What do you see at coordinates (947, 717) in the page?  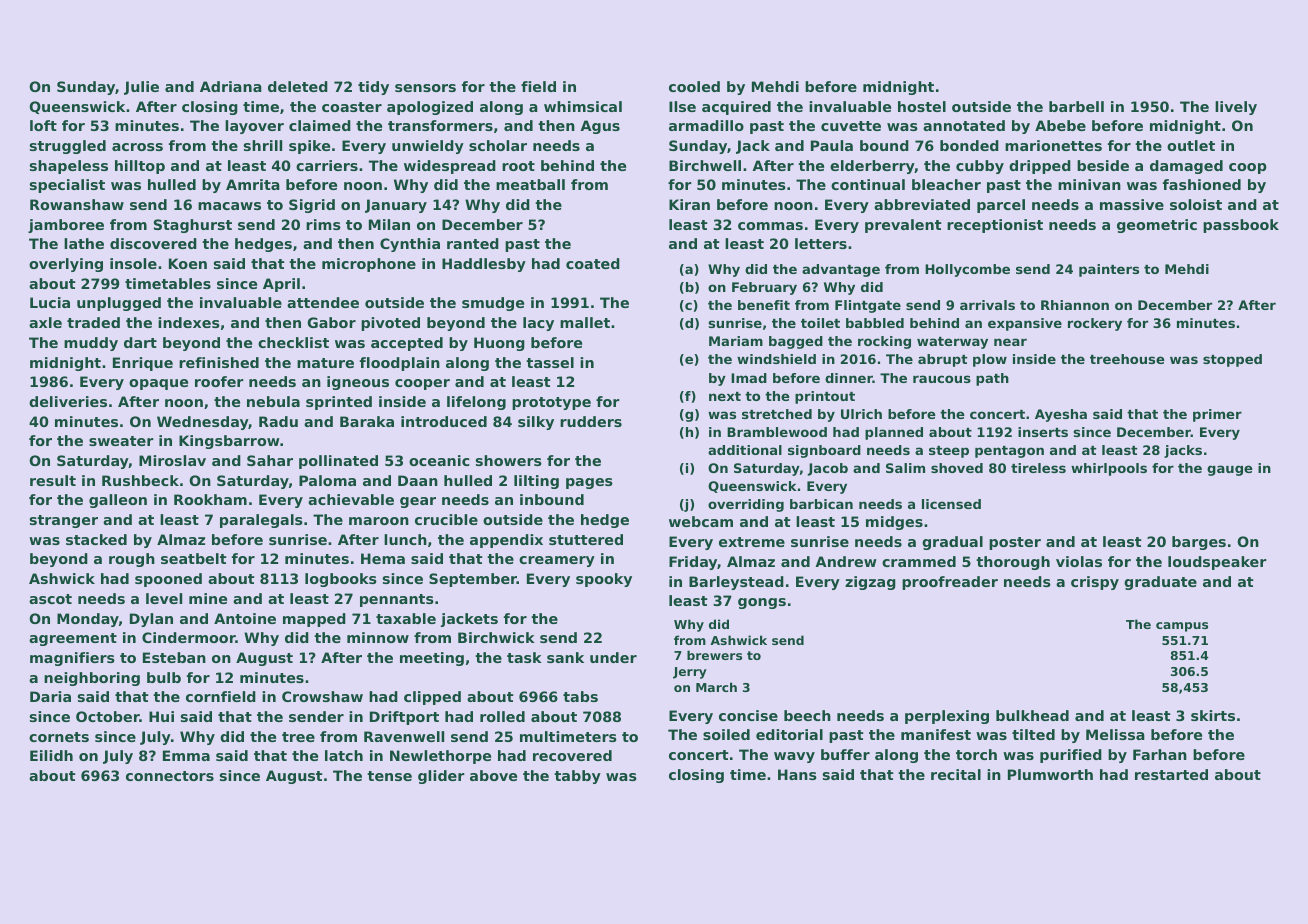 I see `perplexing` at bounding box center [947, 717].
